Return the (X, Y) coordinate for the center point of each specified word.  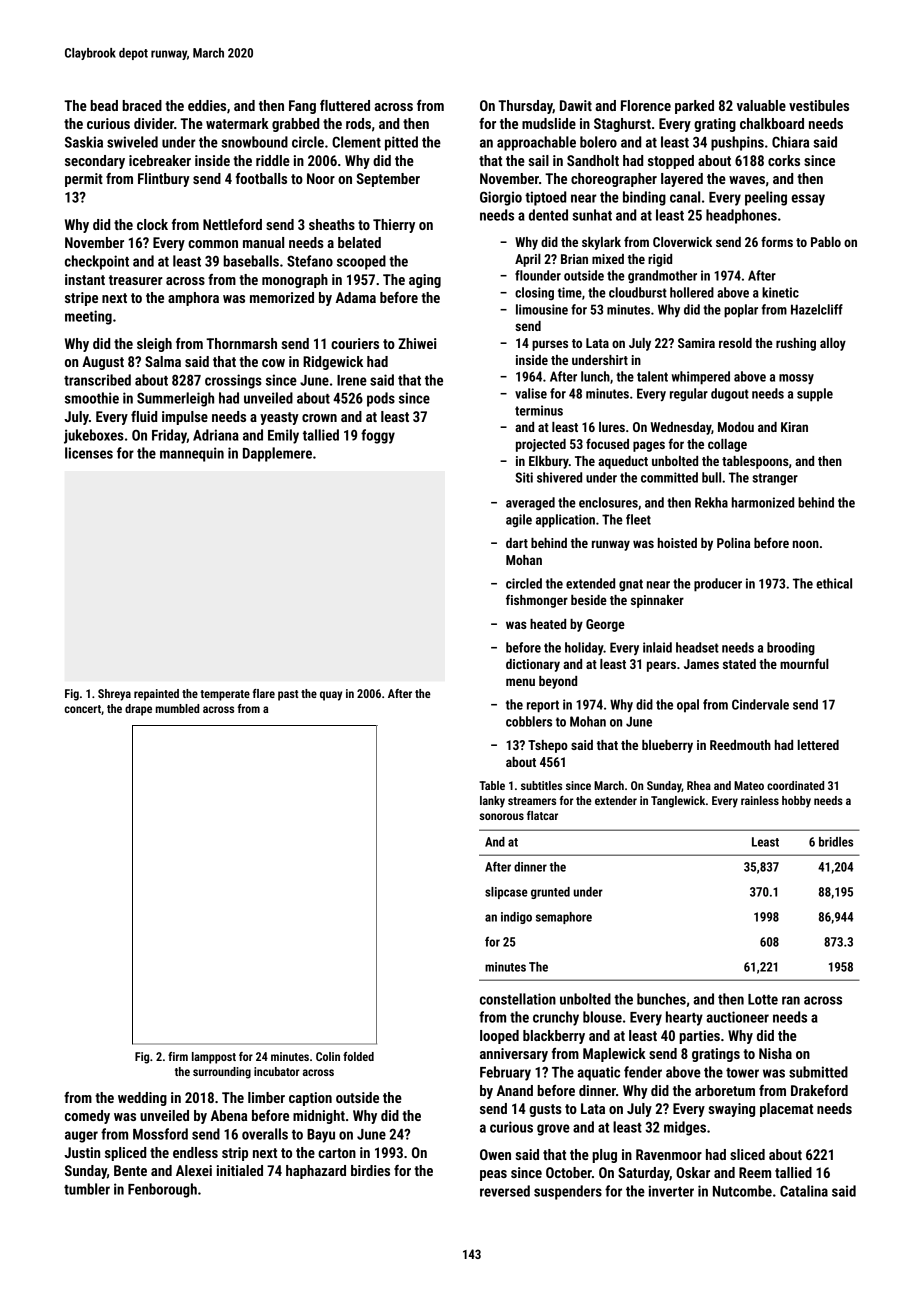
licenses (89, 453)
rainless (760, 800)
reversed (505, 1191)
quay (331, 696)
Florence (646, 105)
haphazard (316, 1172)
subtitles (541, 785)
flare (264, 693)
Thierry (394, 226)
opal (688, 706)
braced (142, 105)
